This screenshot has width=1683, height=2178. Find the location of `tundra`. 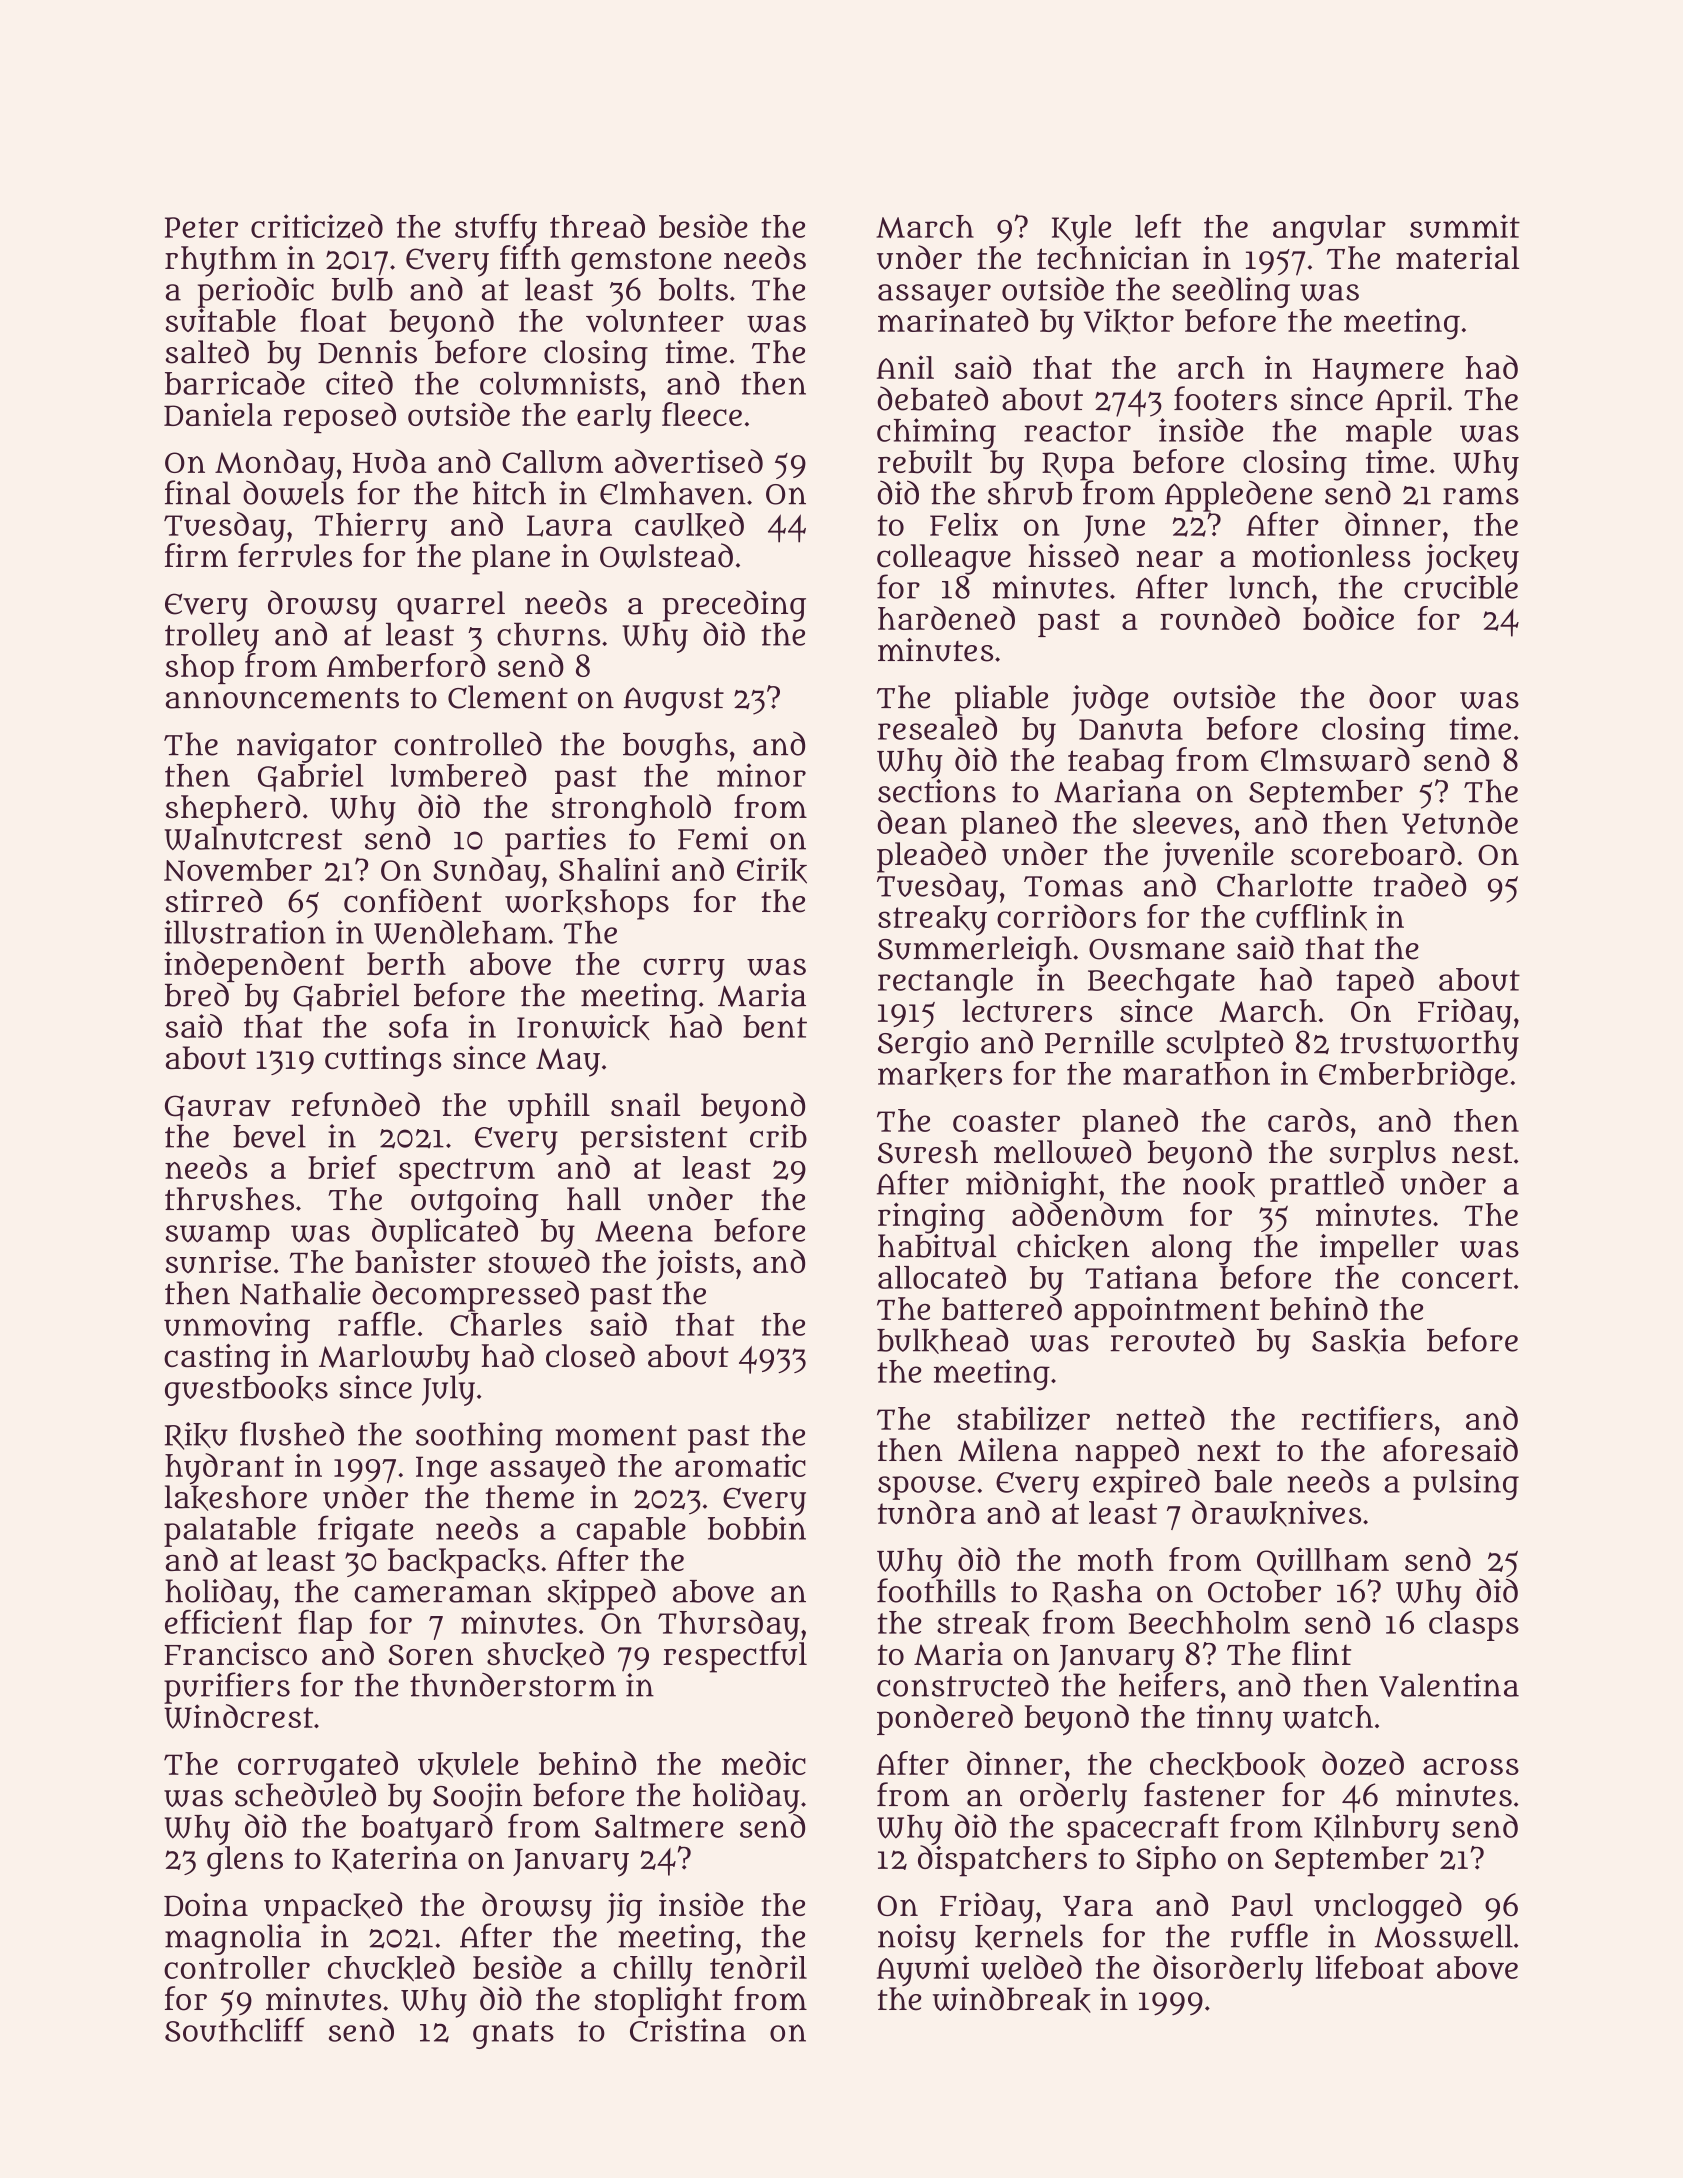

tundra is located at coordinates (927, 1512).
